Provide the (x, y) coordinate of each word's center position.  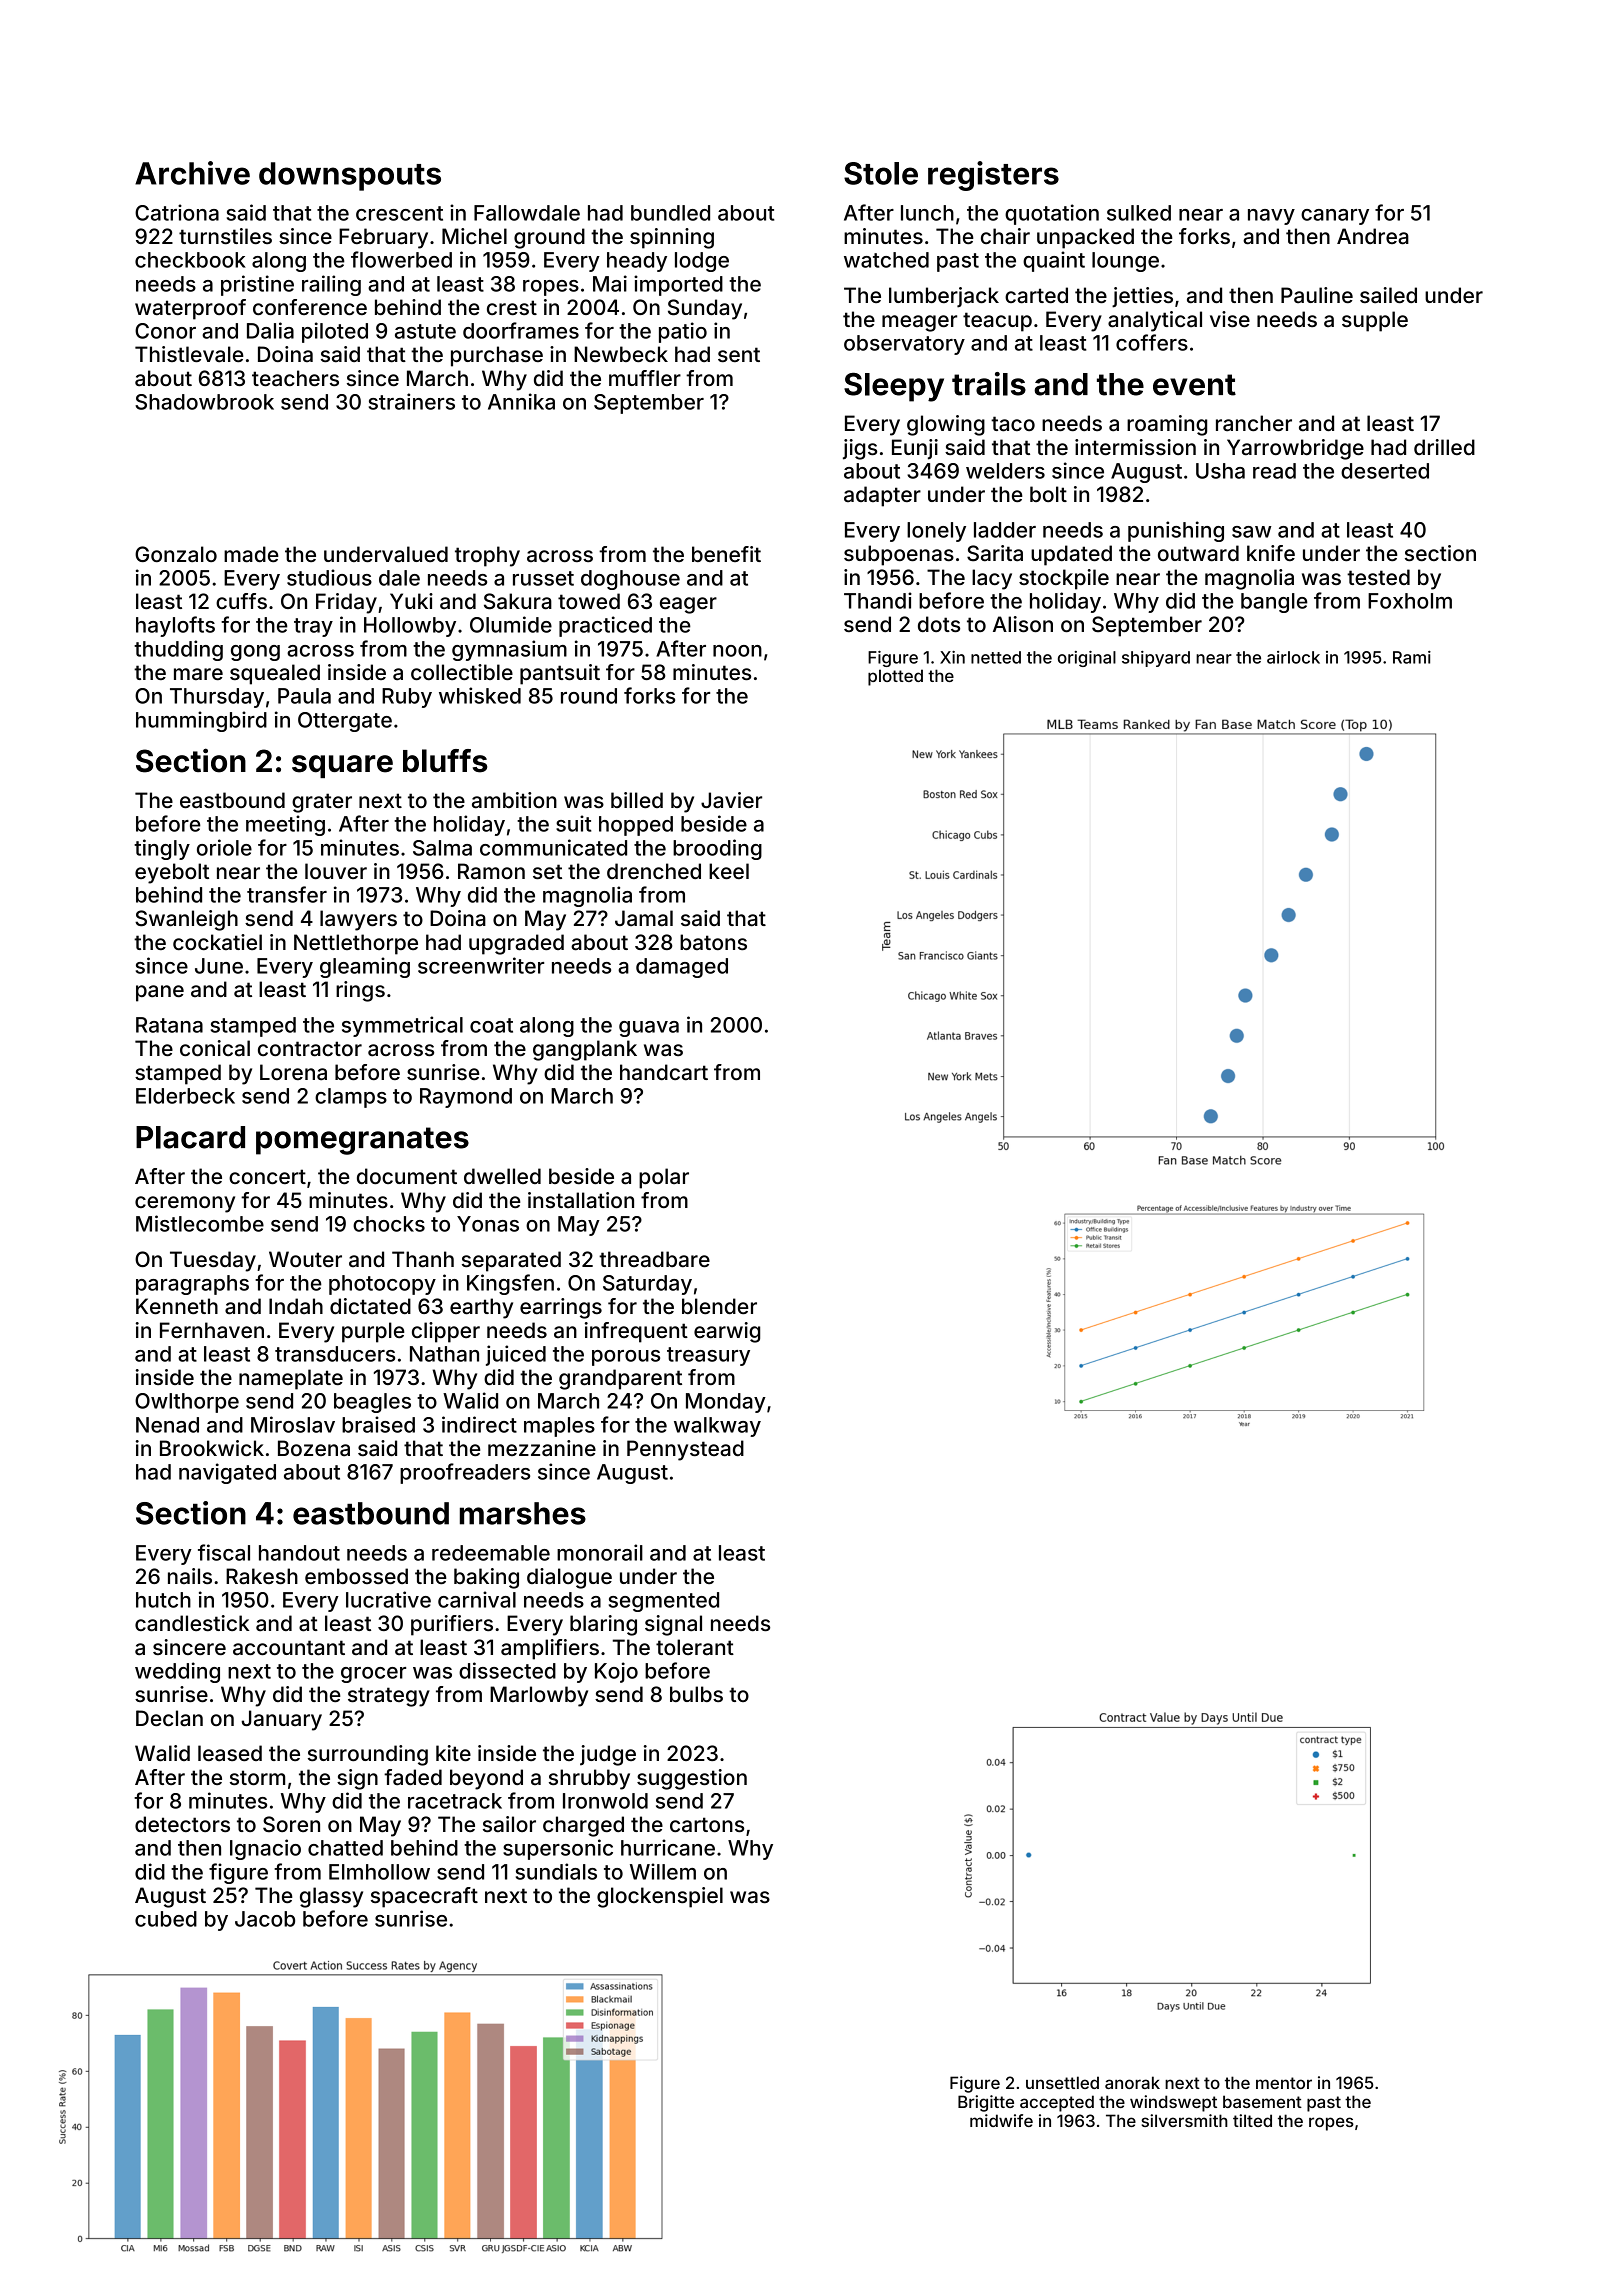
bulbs (696, 1694)
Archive (192, 173)
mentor (1284, 2083)
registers (993, 176)
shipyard (1156, 659)
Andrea (1373, 236)
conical (215, 1048)
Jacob (265, 1919)
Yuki (411, 601)
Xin (952, 657)
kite (453, 1753)
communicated (553, 847)
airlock (1293, 657)
